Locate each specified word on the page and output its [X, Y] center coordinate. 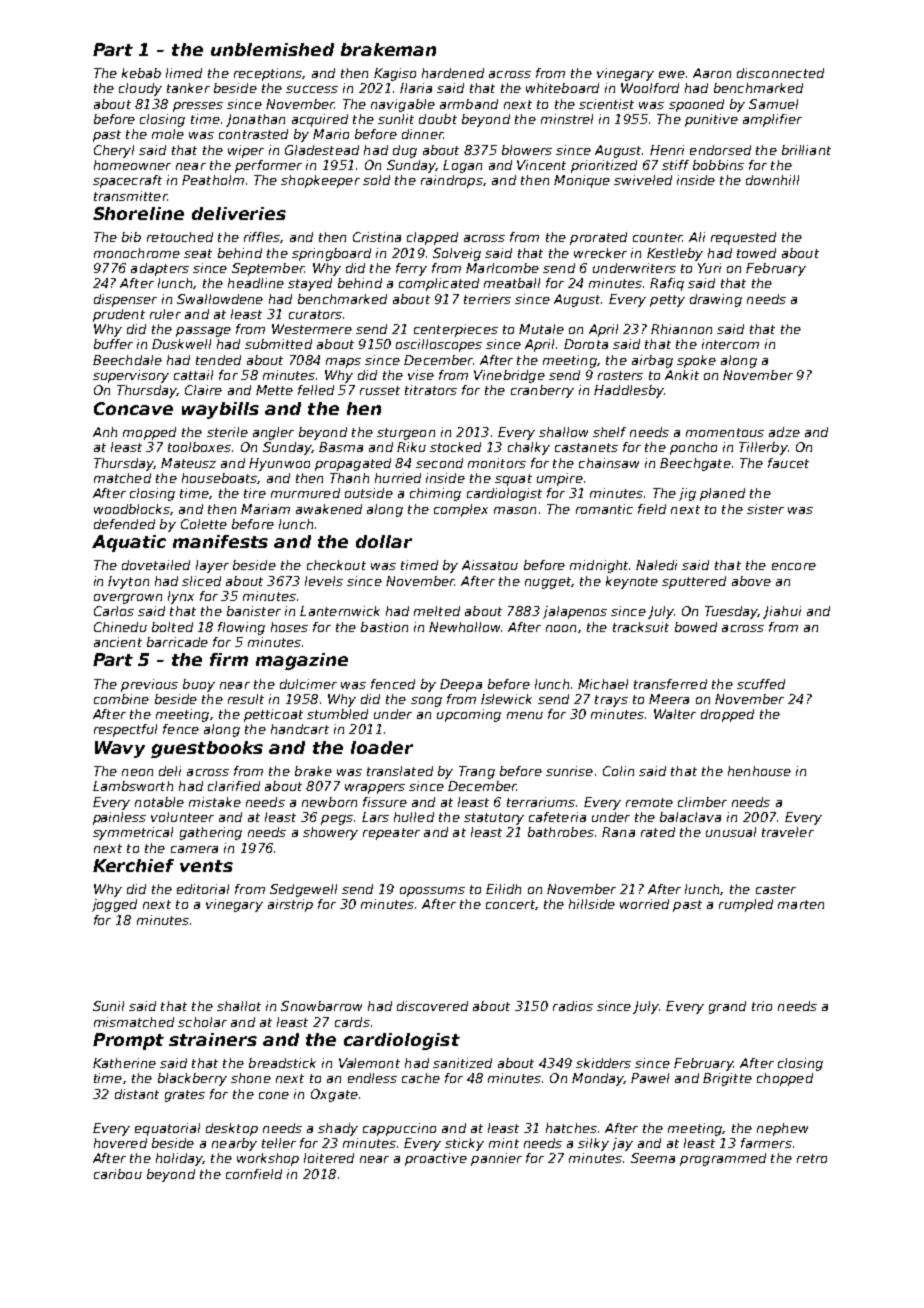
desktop [232, 1129]
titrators [431, 390]
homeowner [132, 165]
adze [784, 432]
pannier [496, 1159]
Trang [477, 772]
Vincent [541, 165]
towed [756, 253]
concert [510, 904]
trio [762, 1006]
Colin [618, 771]
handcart [300, 729]
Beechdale [127, 360]
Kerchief [133, 865]
